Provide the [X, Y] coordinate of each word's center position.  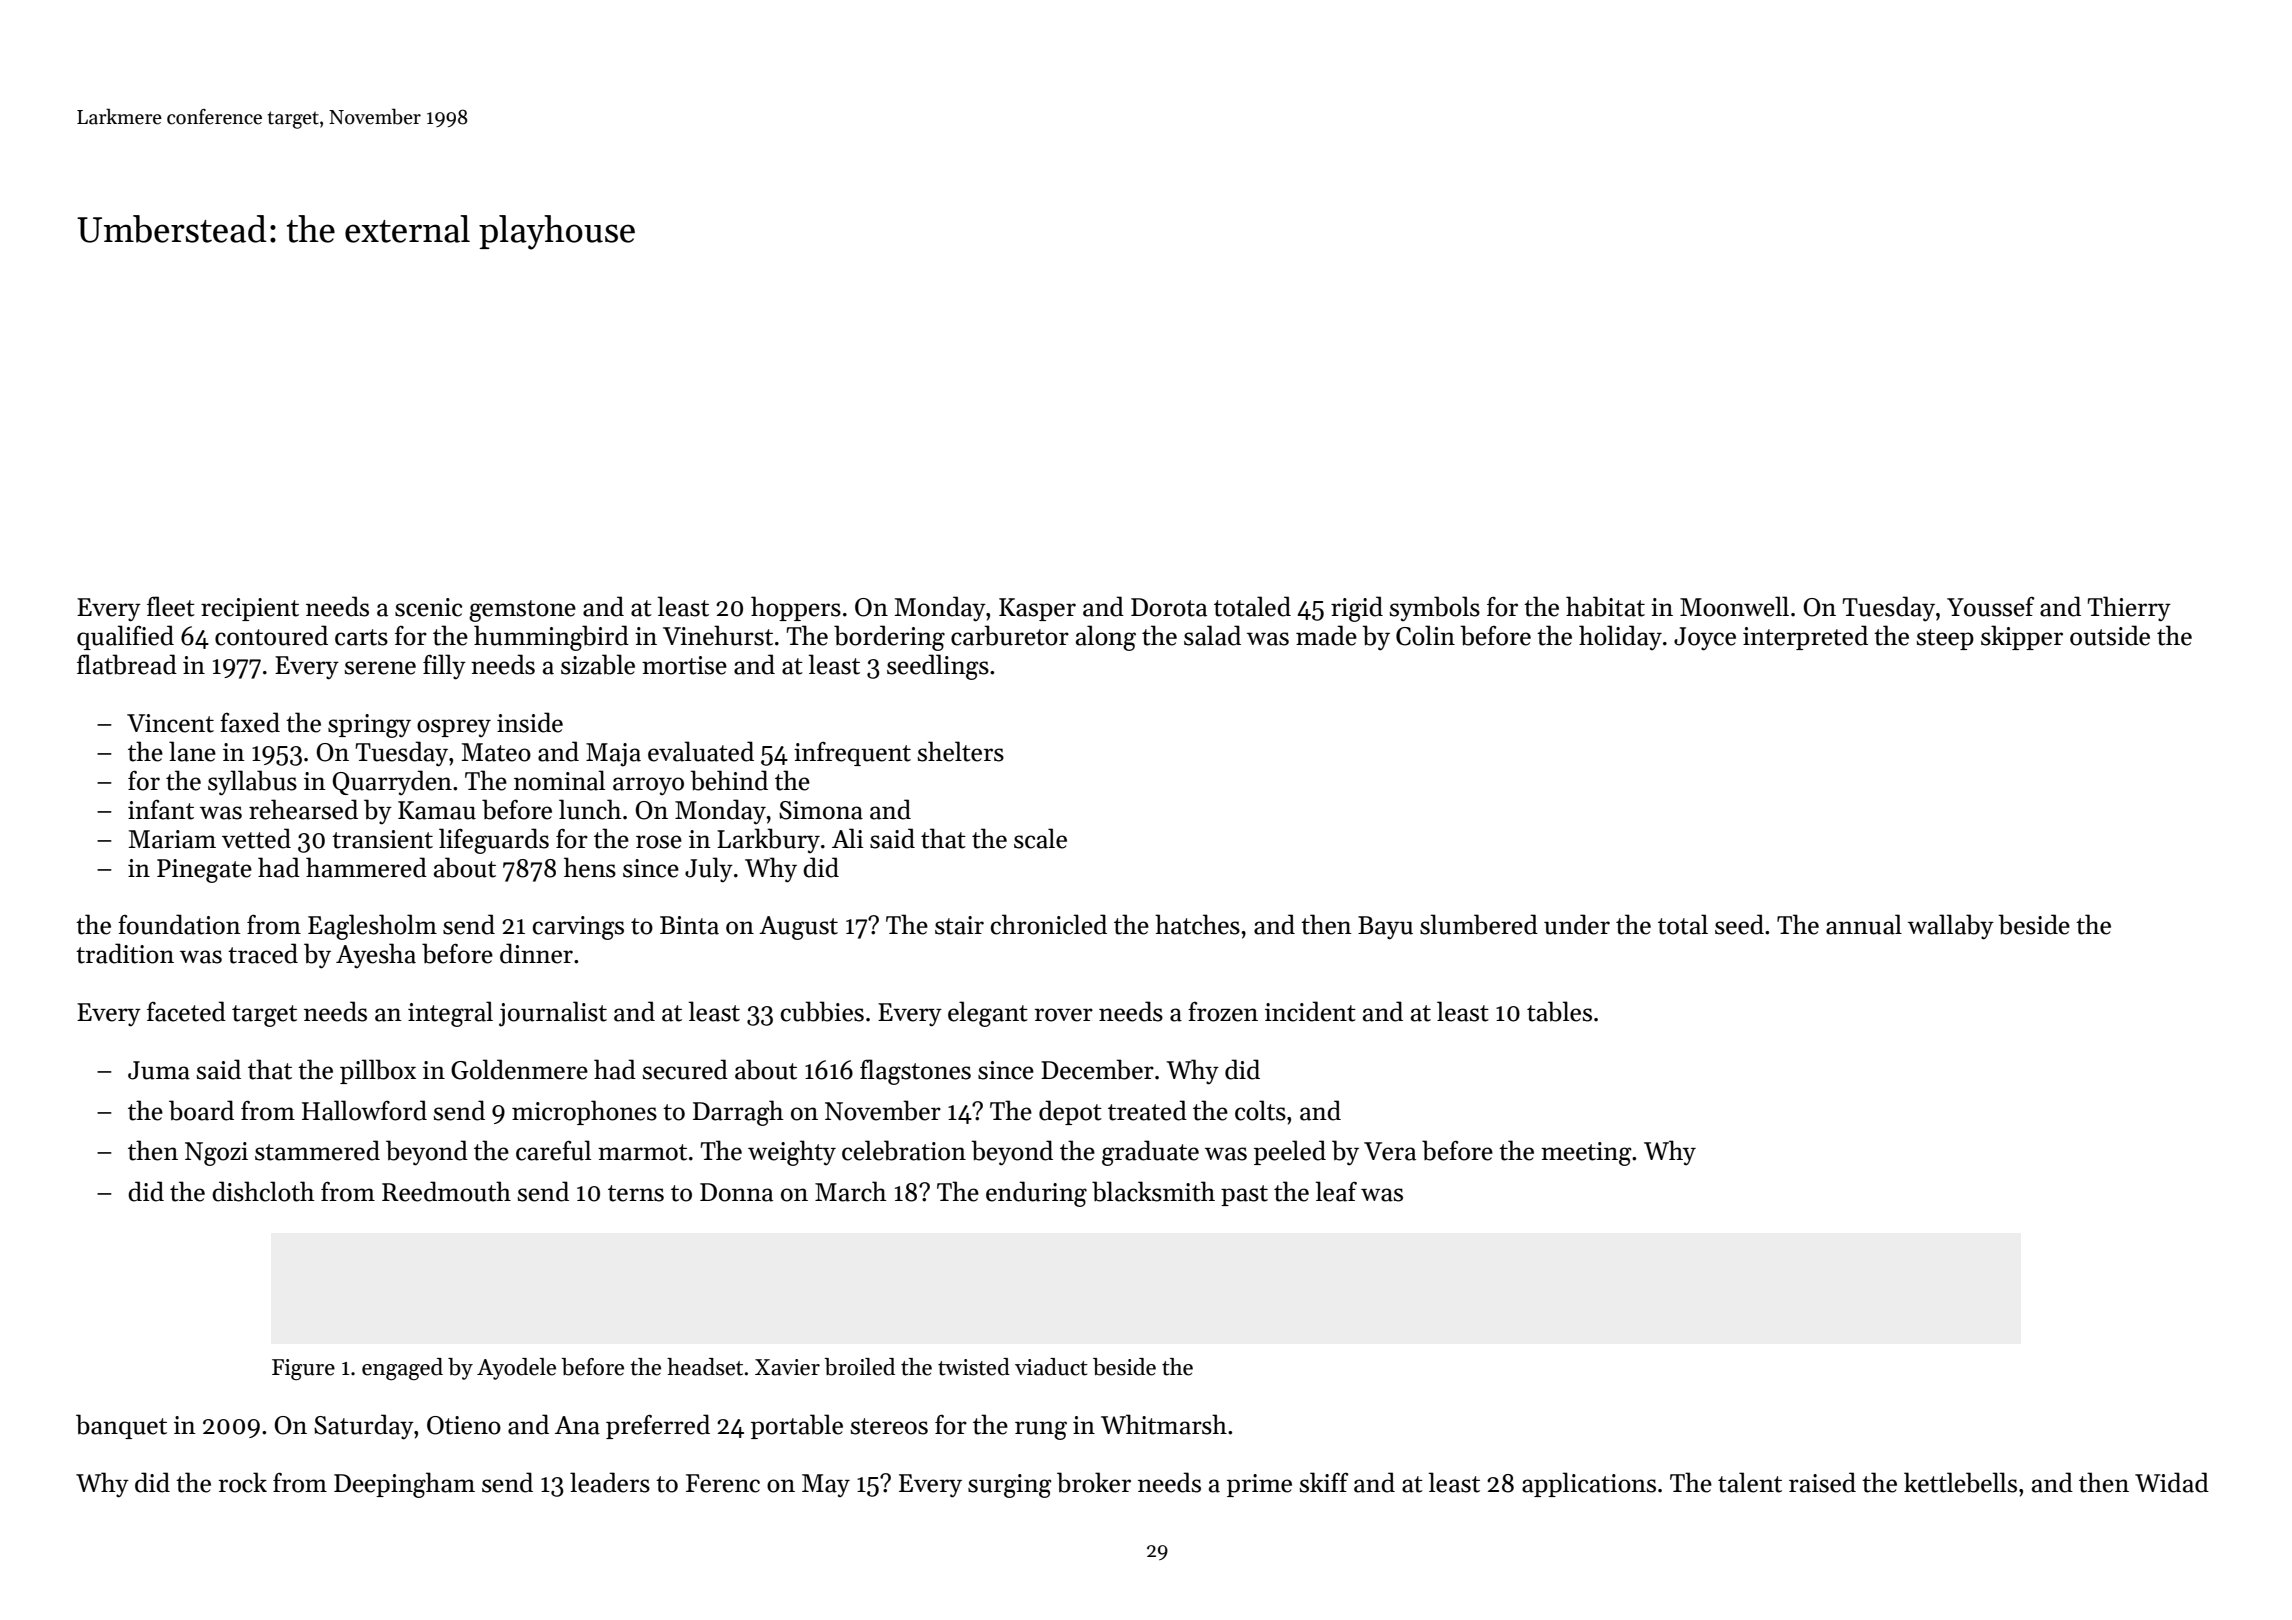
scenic [428, 607]
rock [243, 1482]
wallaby [1951, 927]
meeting [1586, 1154]
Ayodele [516, 1369]
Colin [1425, 635]
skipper [2022, 637]
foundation [179, 924]
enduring [1036, 1194]
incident [1310, 1011]
